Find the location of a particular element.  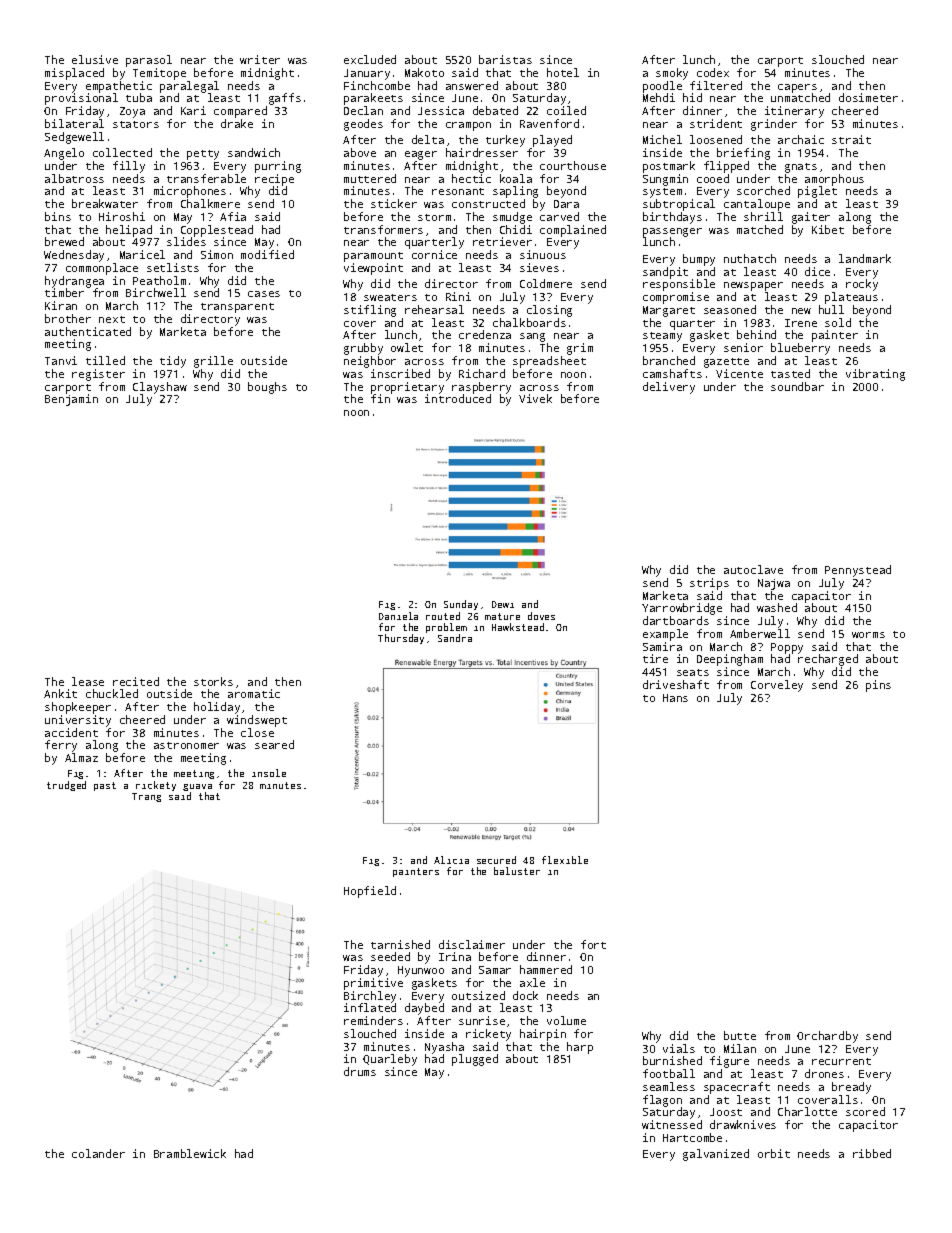

strips is located at coordinates (709, 584).
